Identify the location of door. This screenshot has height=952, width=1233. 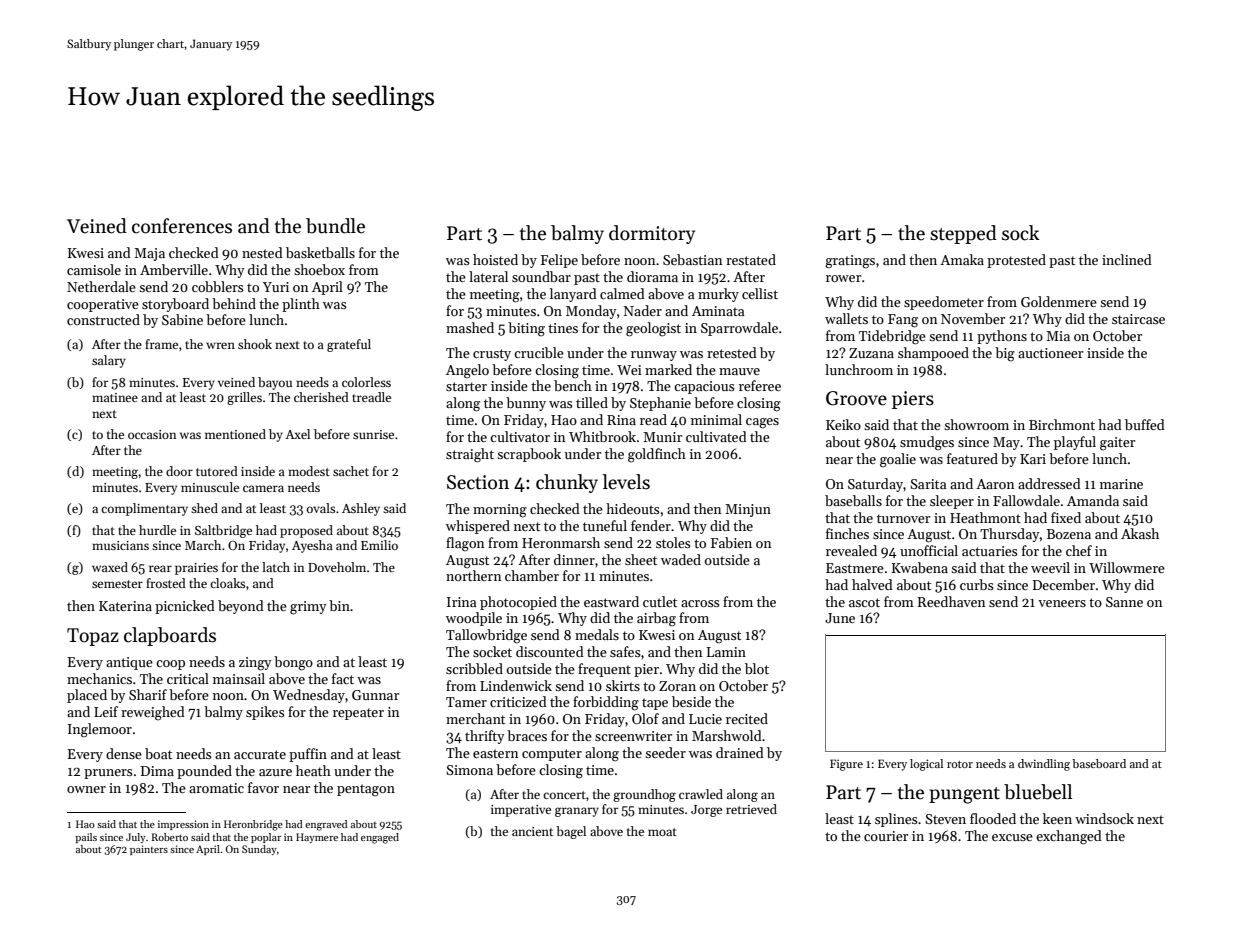
(179, 471).
